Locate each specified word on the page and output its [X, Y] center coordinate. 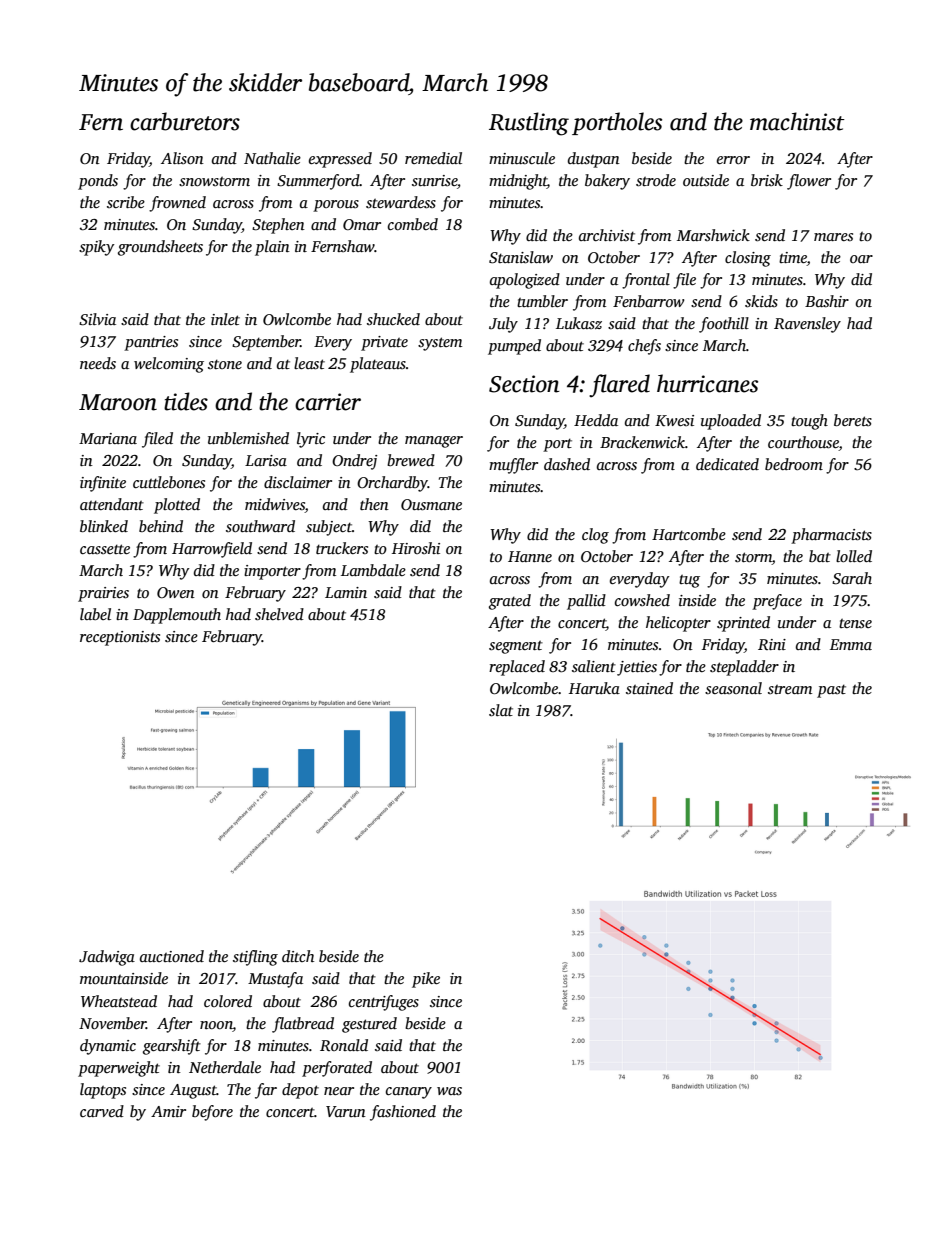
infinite [103, 484]
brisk [767, 180]
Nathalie [272, 158]
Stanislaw [521, 257]
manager [434, 442]
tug [689, 581]
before [212, 1113]
